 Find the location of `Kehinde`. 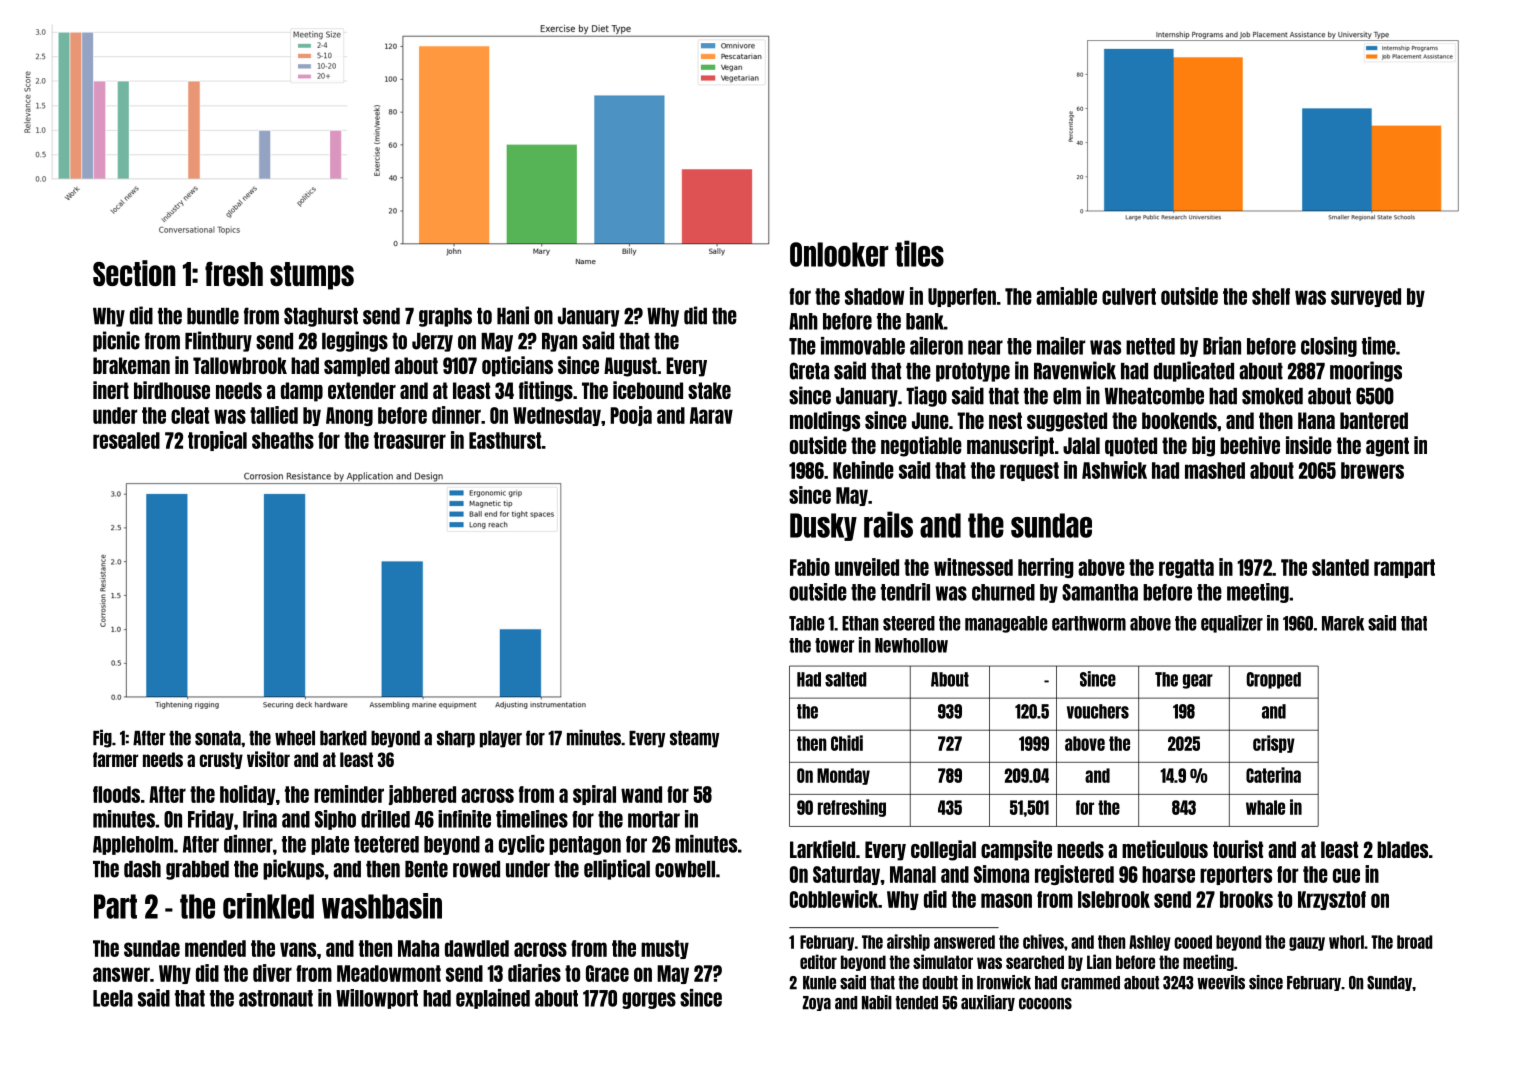

Kehinde is located at coordinates (863, 470).
